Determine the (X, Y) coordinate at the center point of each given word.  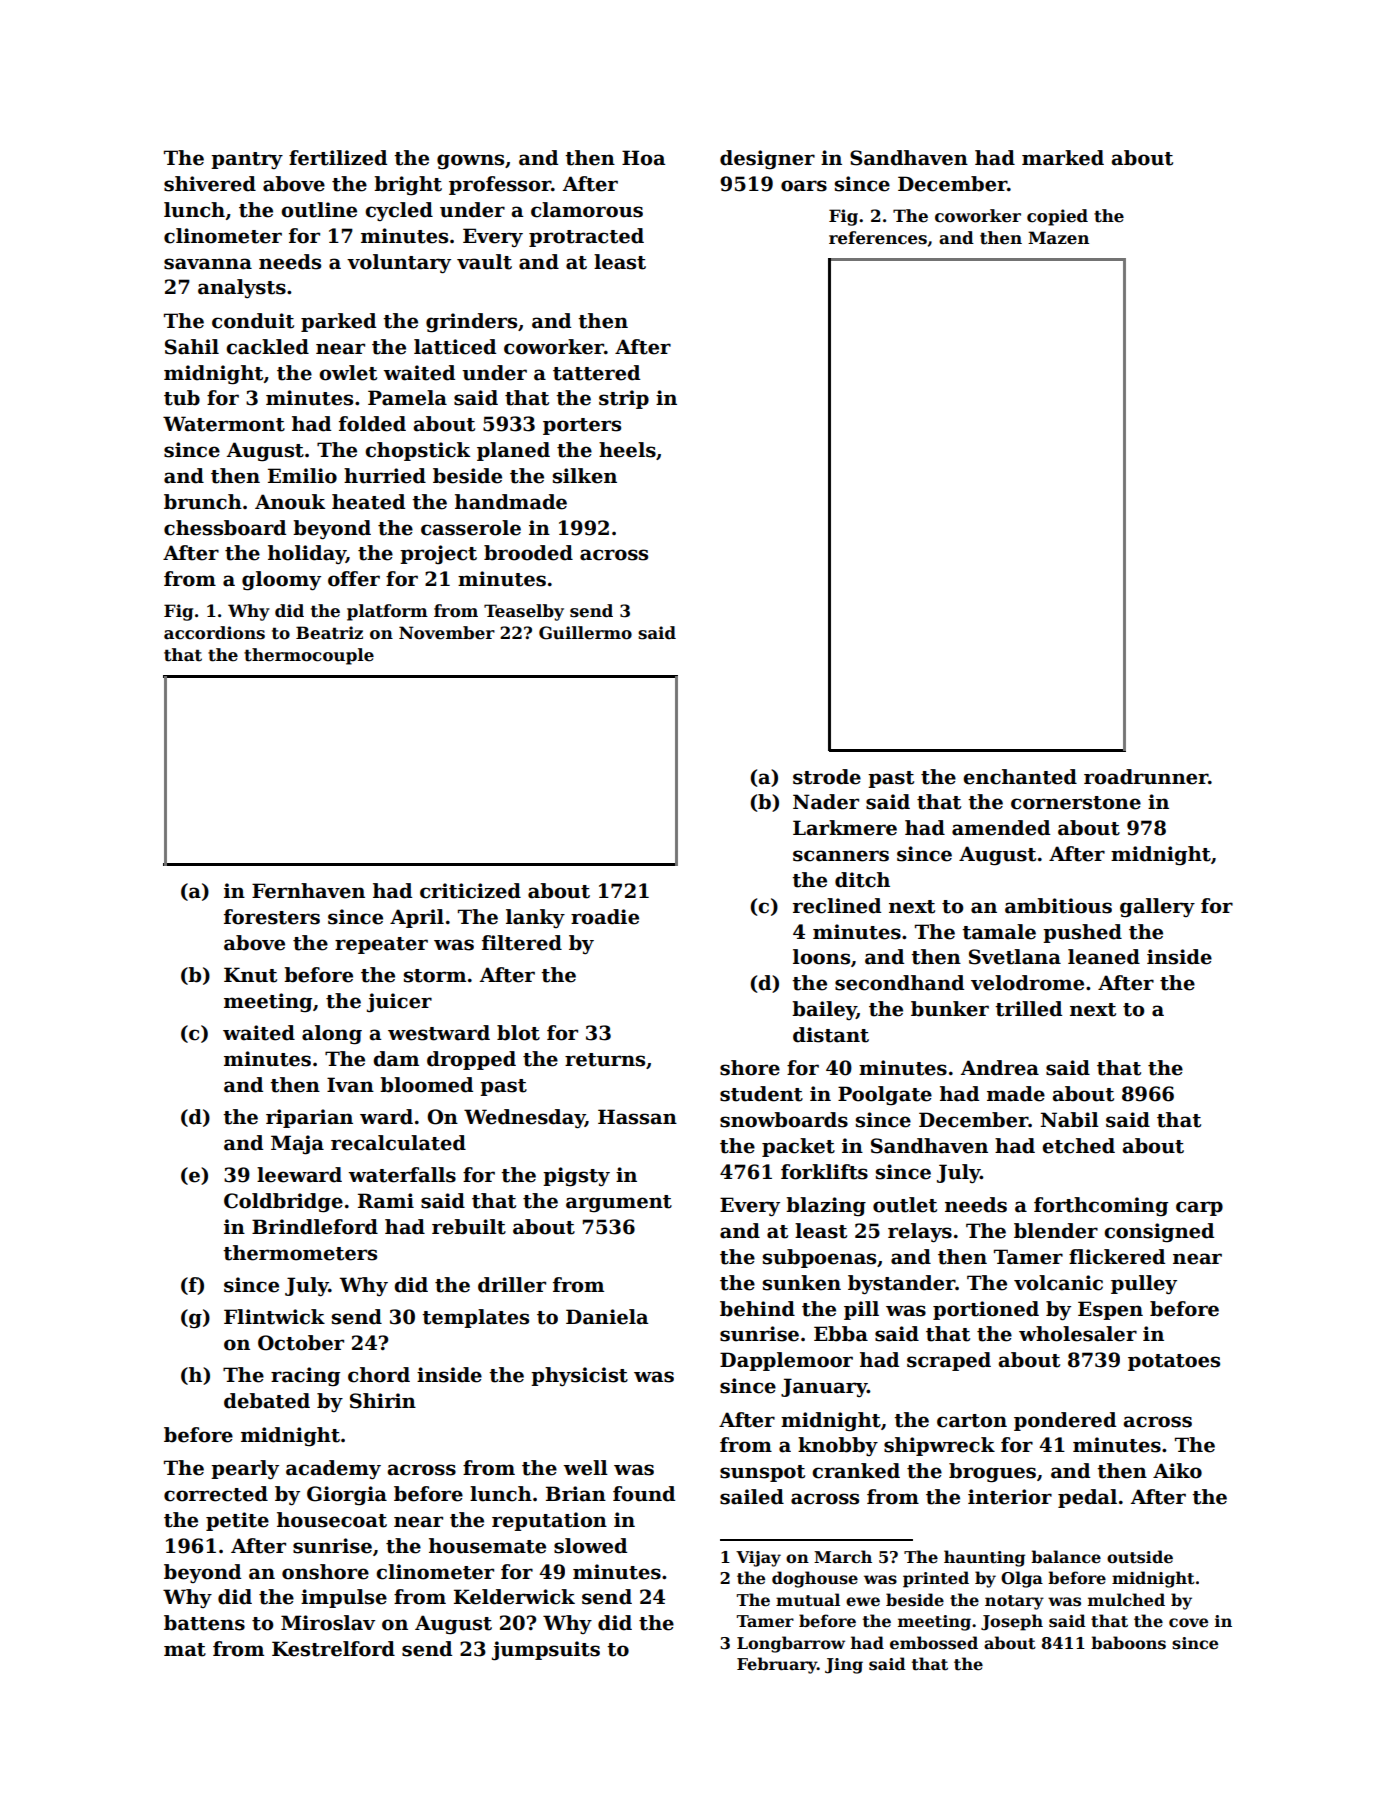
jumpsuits (546, 1651)
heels (627, 450)
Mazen (1058, 238)
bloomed (426, 1085)
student (761, 1094)
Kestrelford (333, 1649)
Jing (844, 1666)
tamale (999, 932)
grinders (471, 323)
